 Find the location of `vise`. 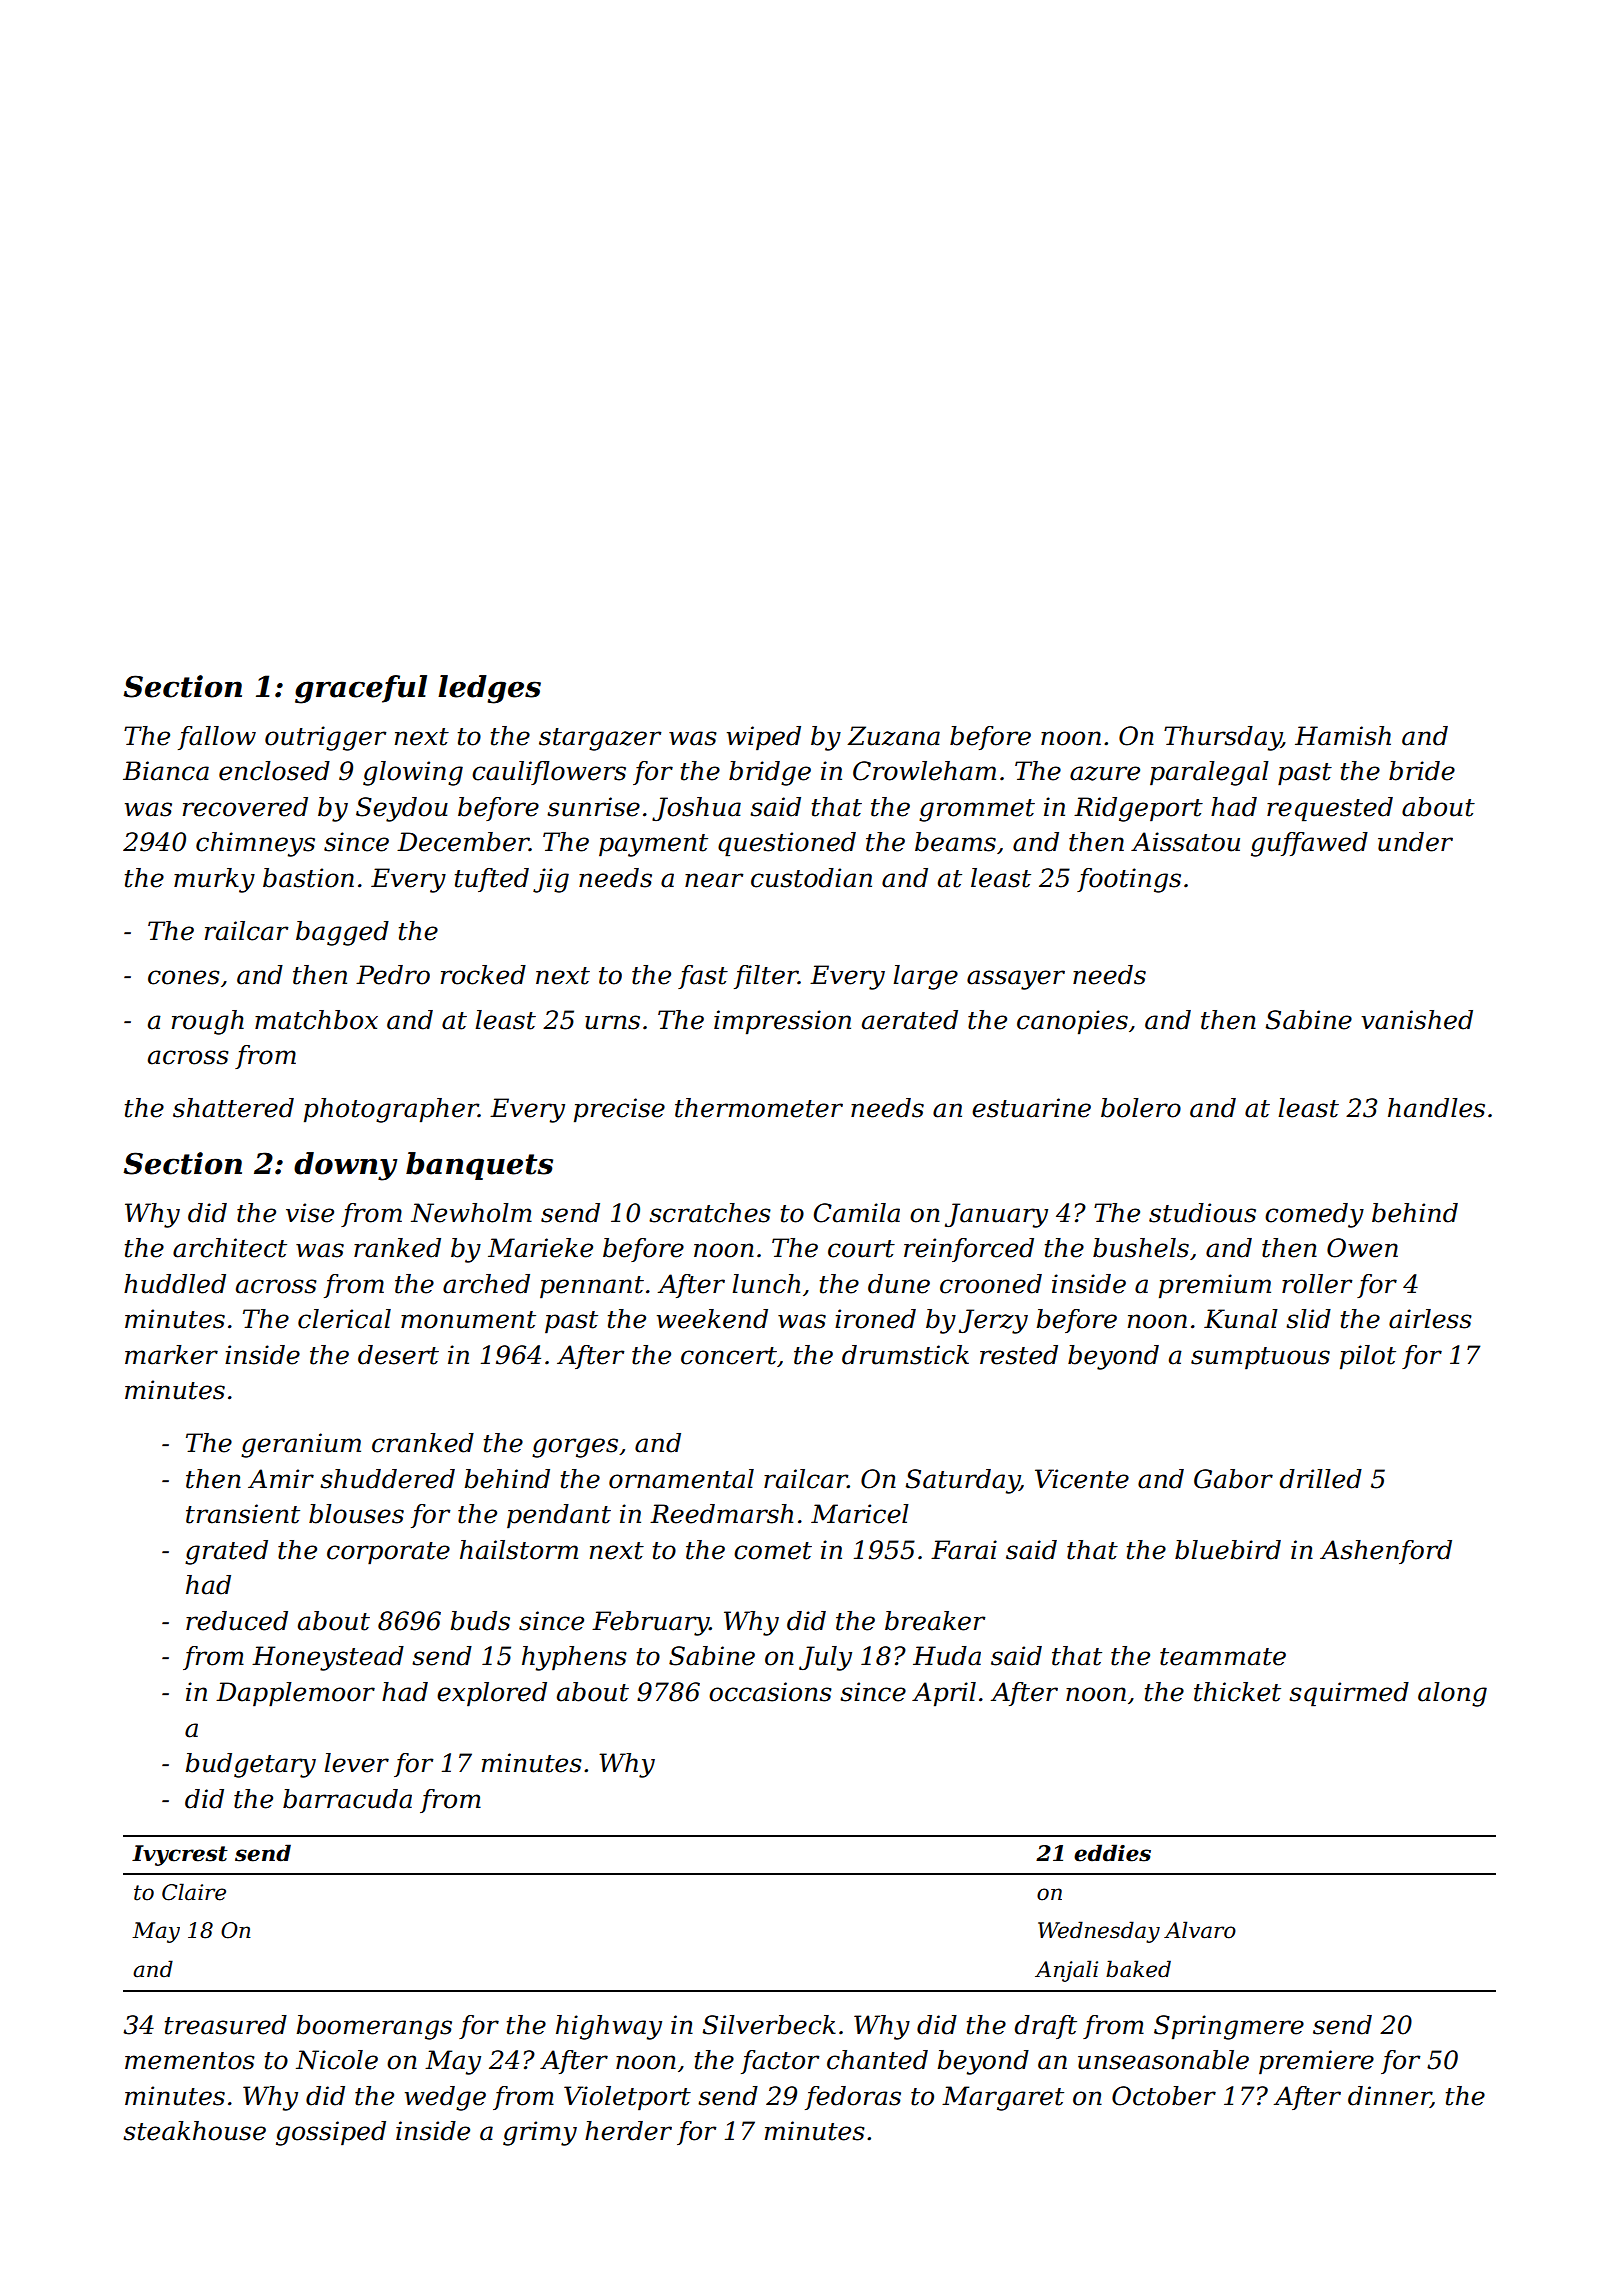

vise is located at coordinates (310, 1213).
